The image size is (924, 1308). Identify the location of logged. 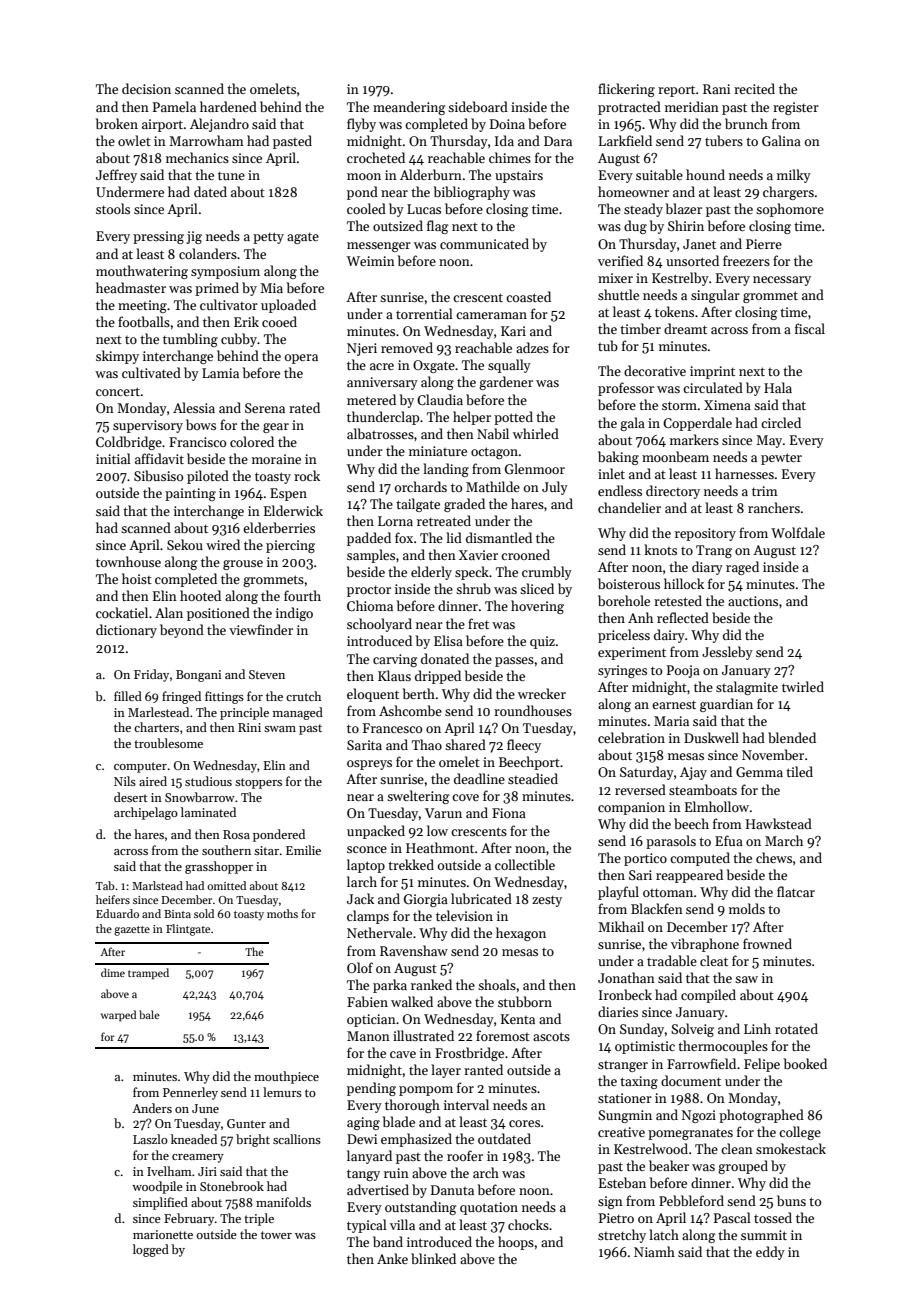
(151, 1250).
